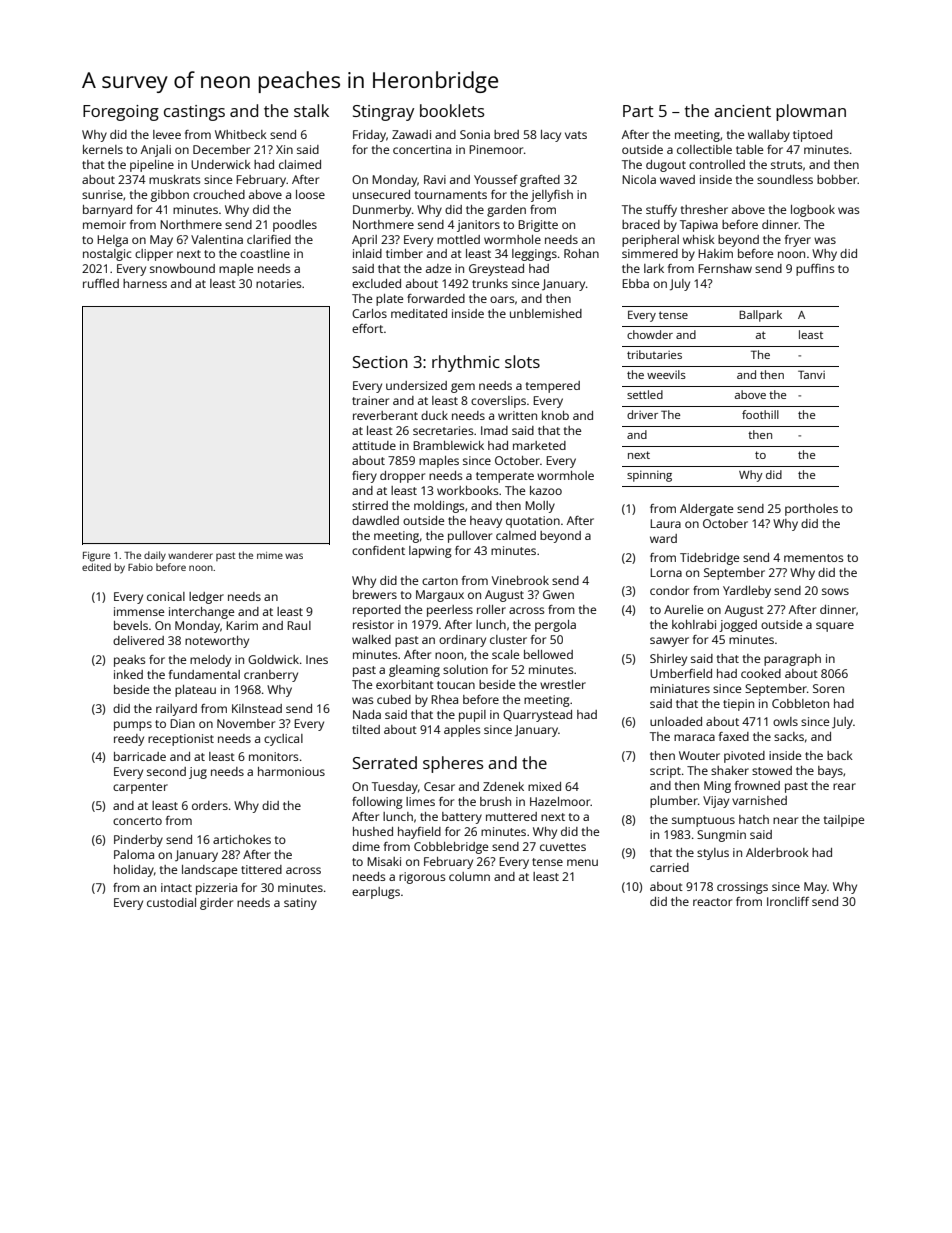  I want to click on bobber, so click(837, 179).
